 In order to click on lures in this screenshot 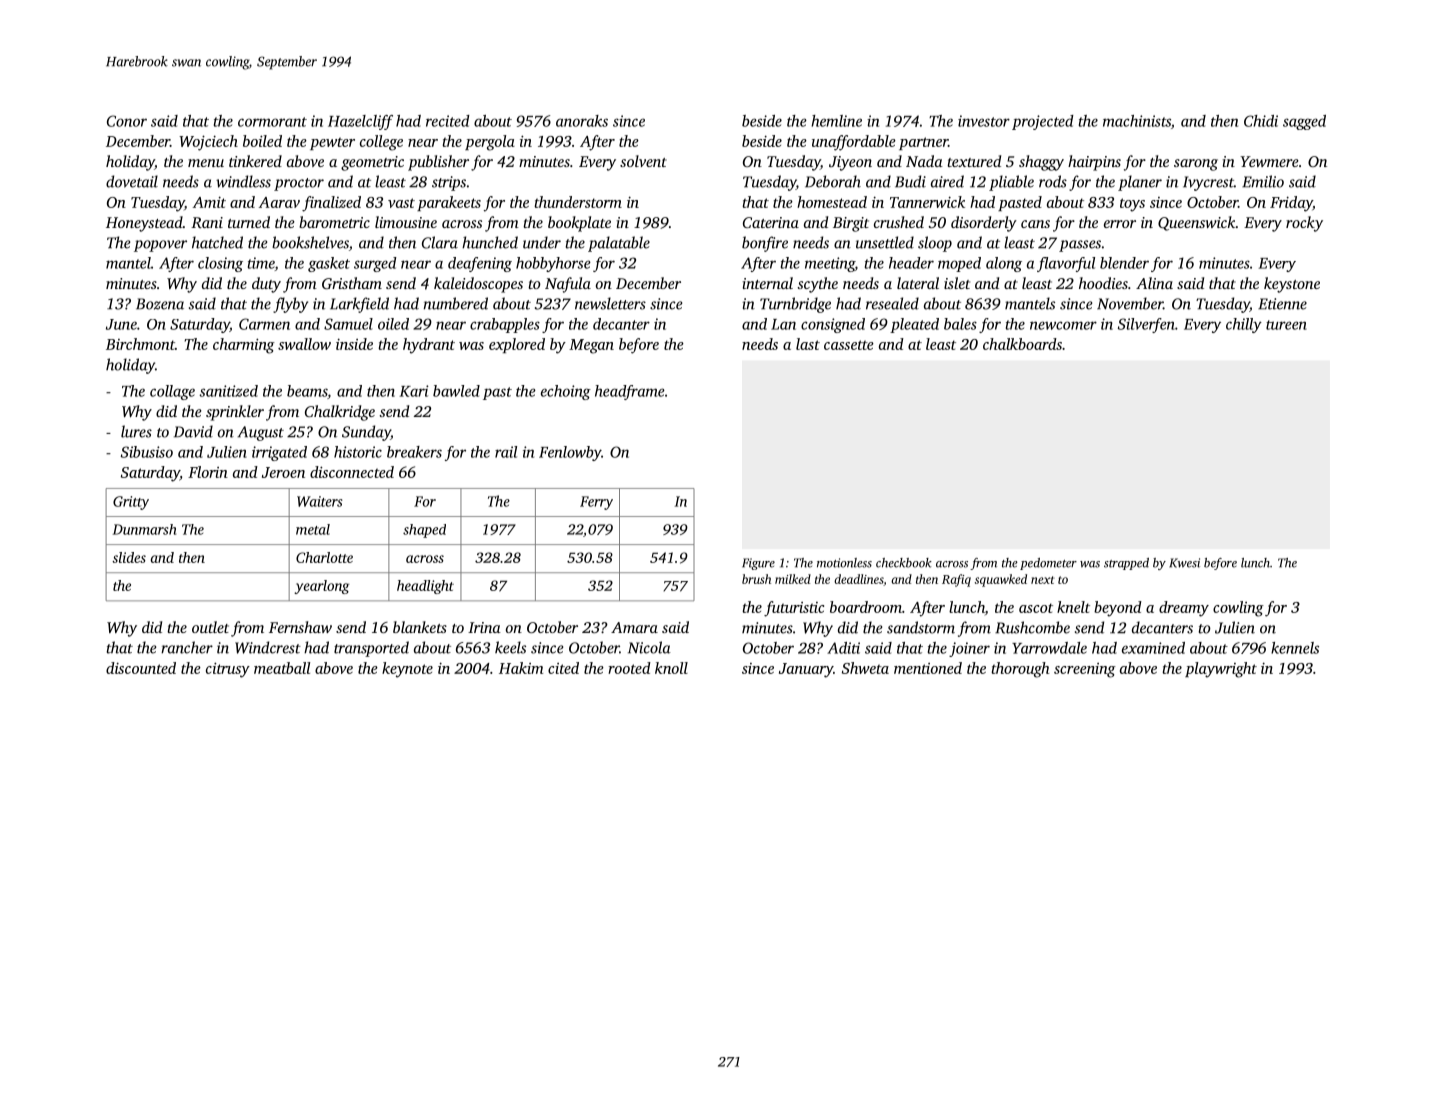, I will do `click(136, 431)`.
